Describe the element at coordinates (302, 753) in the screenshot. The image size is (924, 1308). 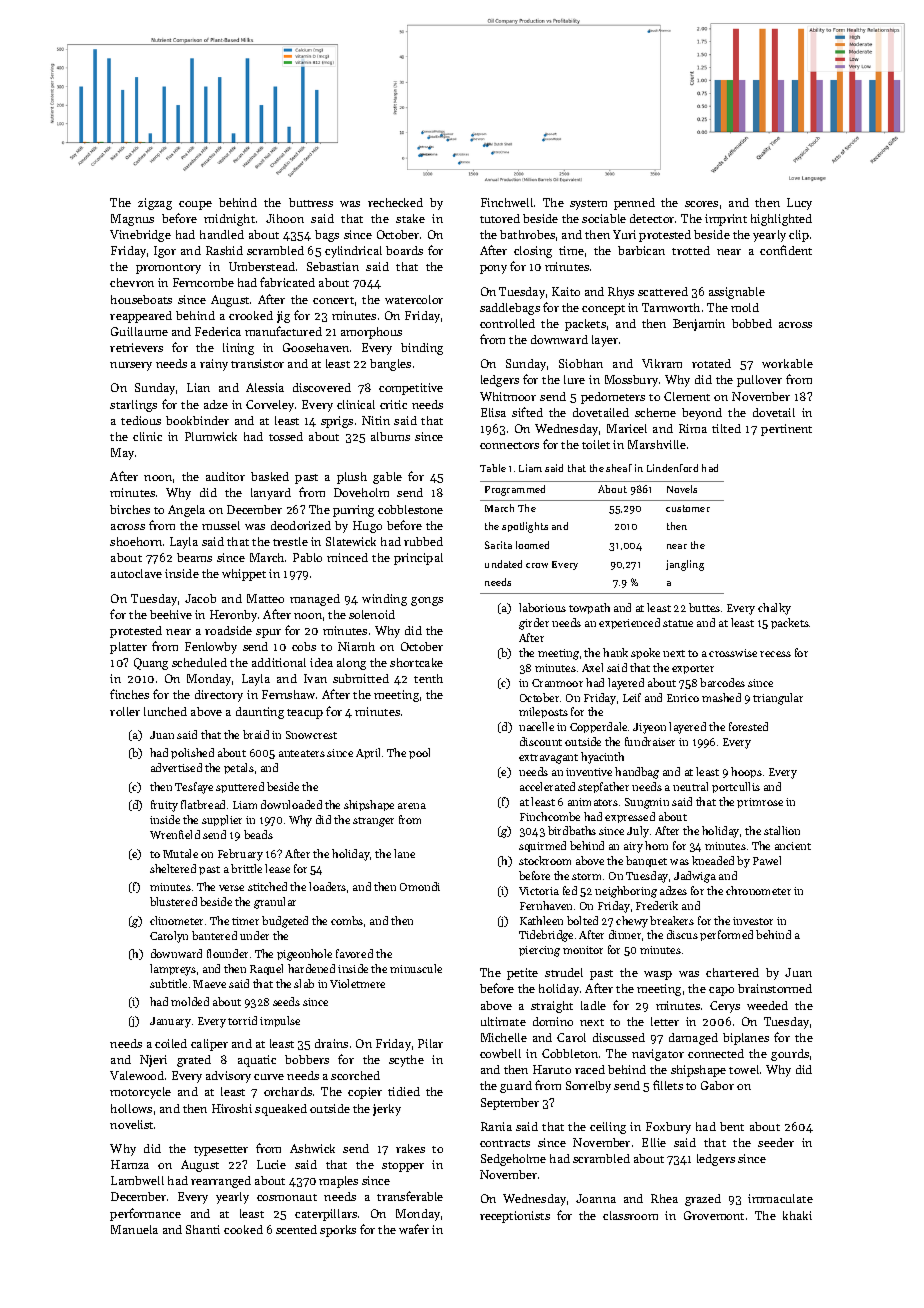
I see `anteaters` at that location.
